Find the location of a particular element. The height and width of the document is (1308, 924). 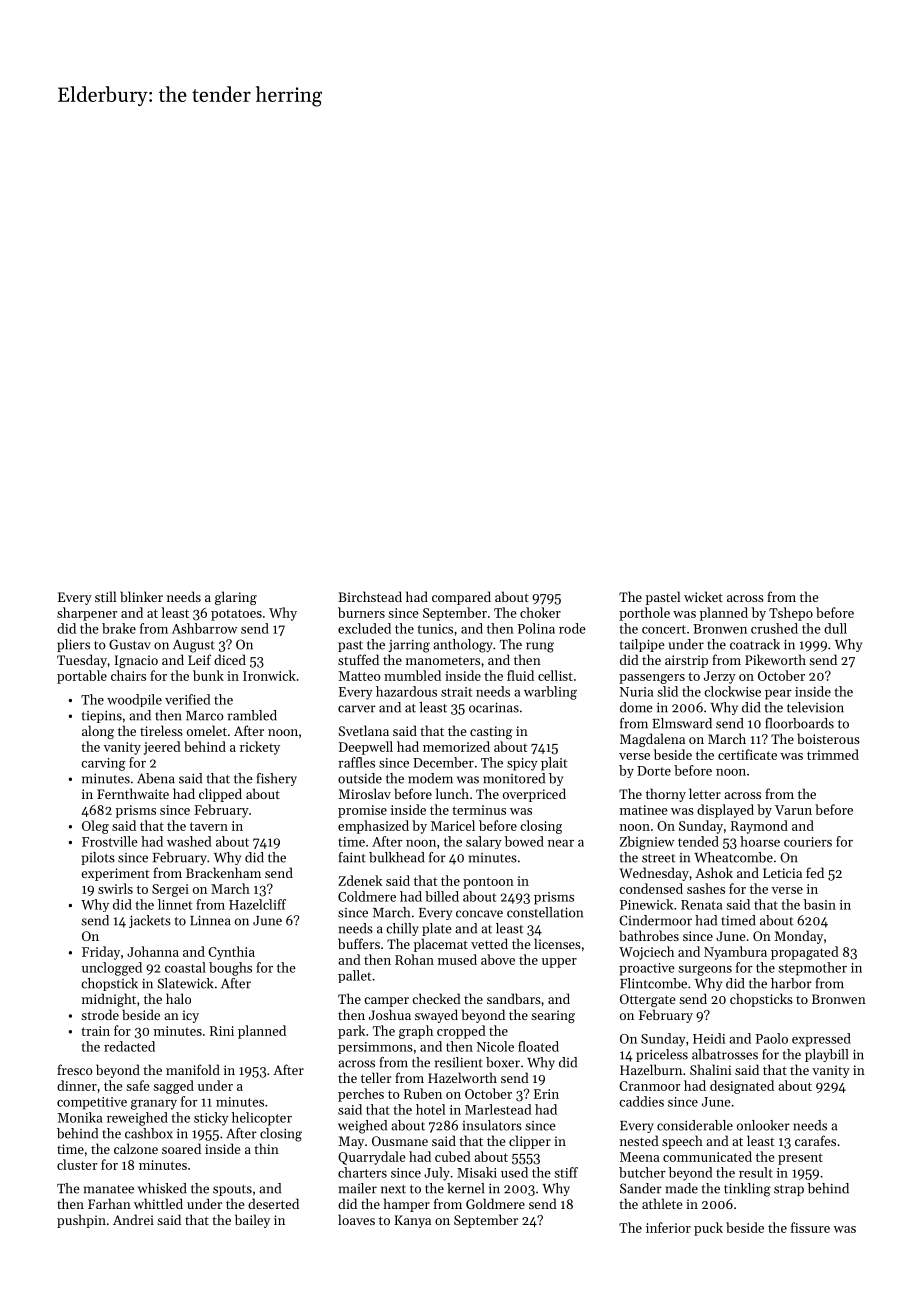

May is located at coordinates (351, 1142).
